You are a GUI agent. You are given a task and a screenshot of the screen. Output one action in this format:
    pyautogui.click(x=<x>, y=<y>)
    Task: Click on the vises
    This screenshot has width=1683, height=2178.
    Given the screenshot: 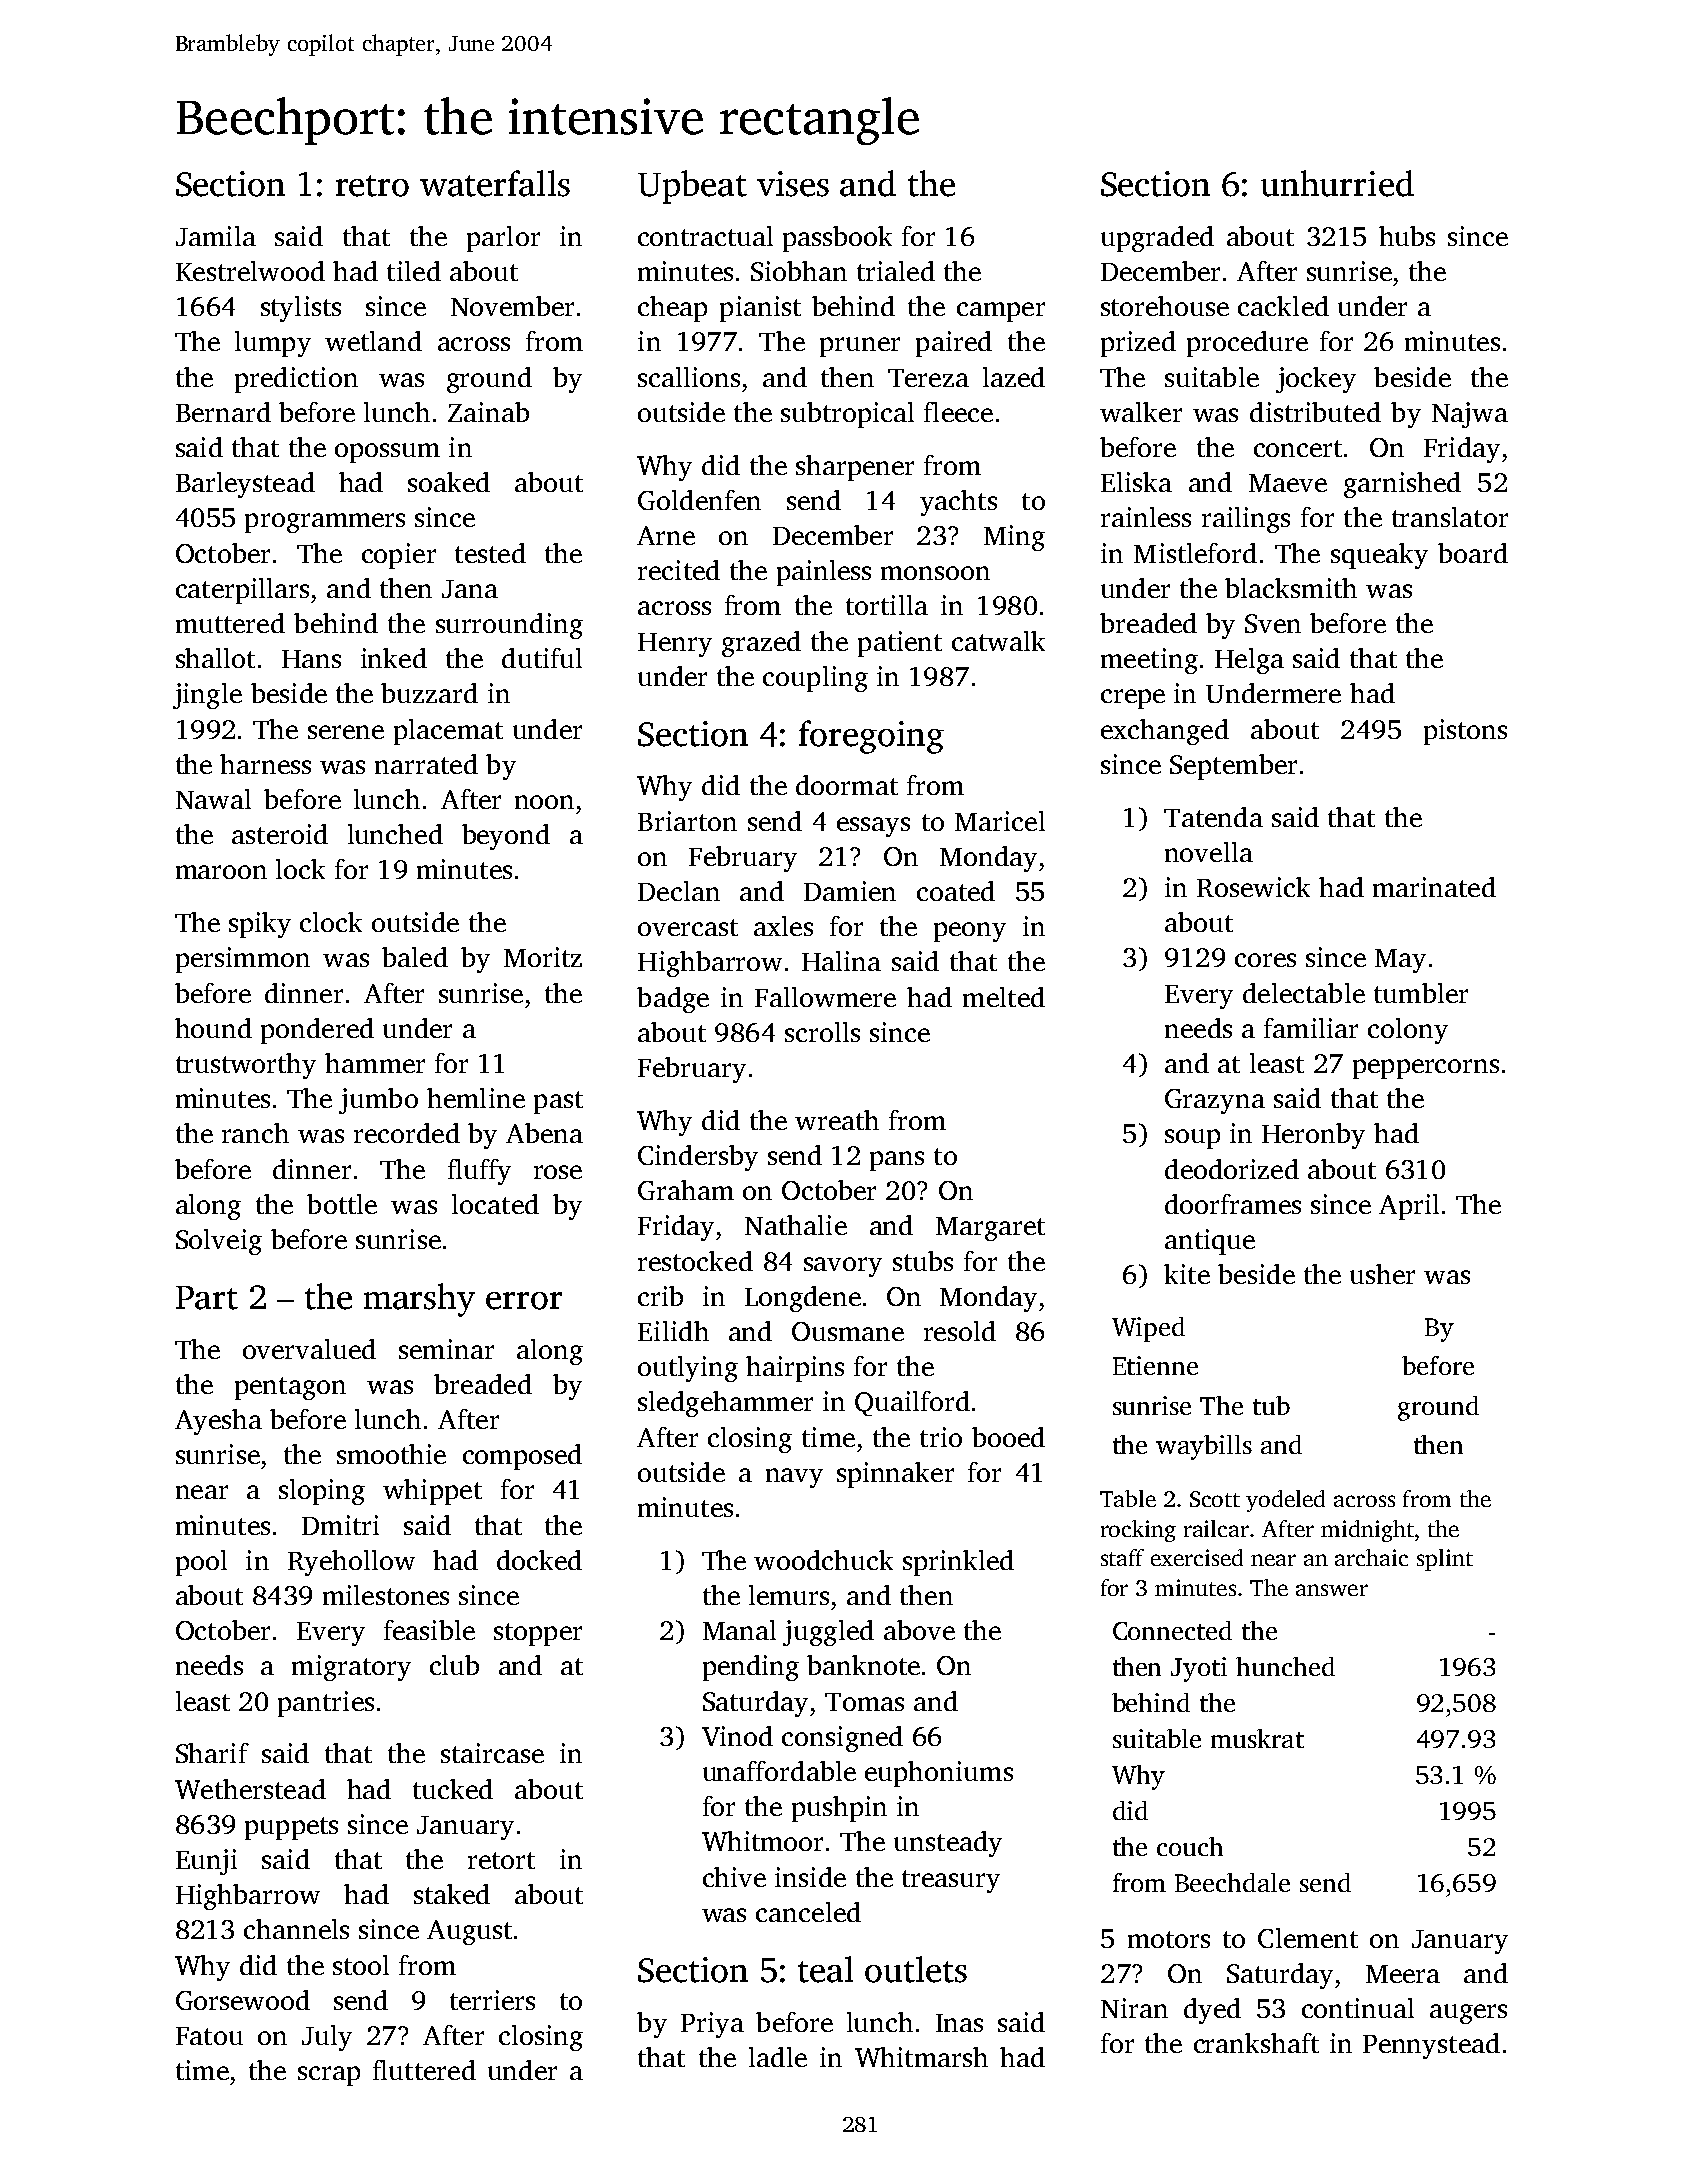 What is the action you would take?
    pyautogui.click(x=793, y=184)
